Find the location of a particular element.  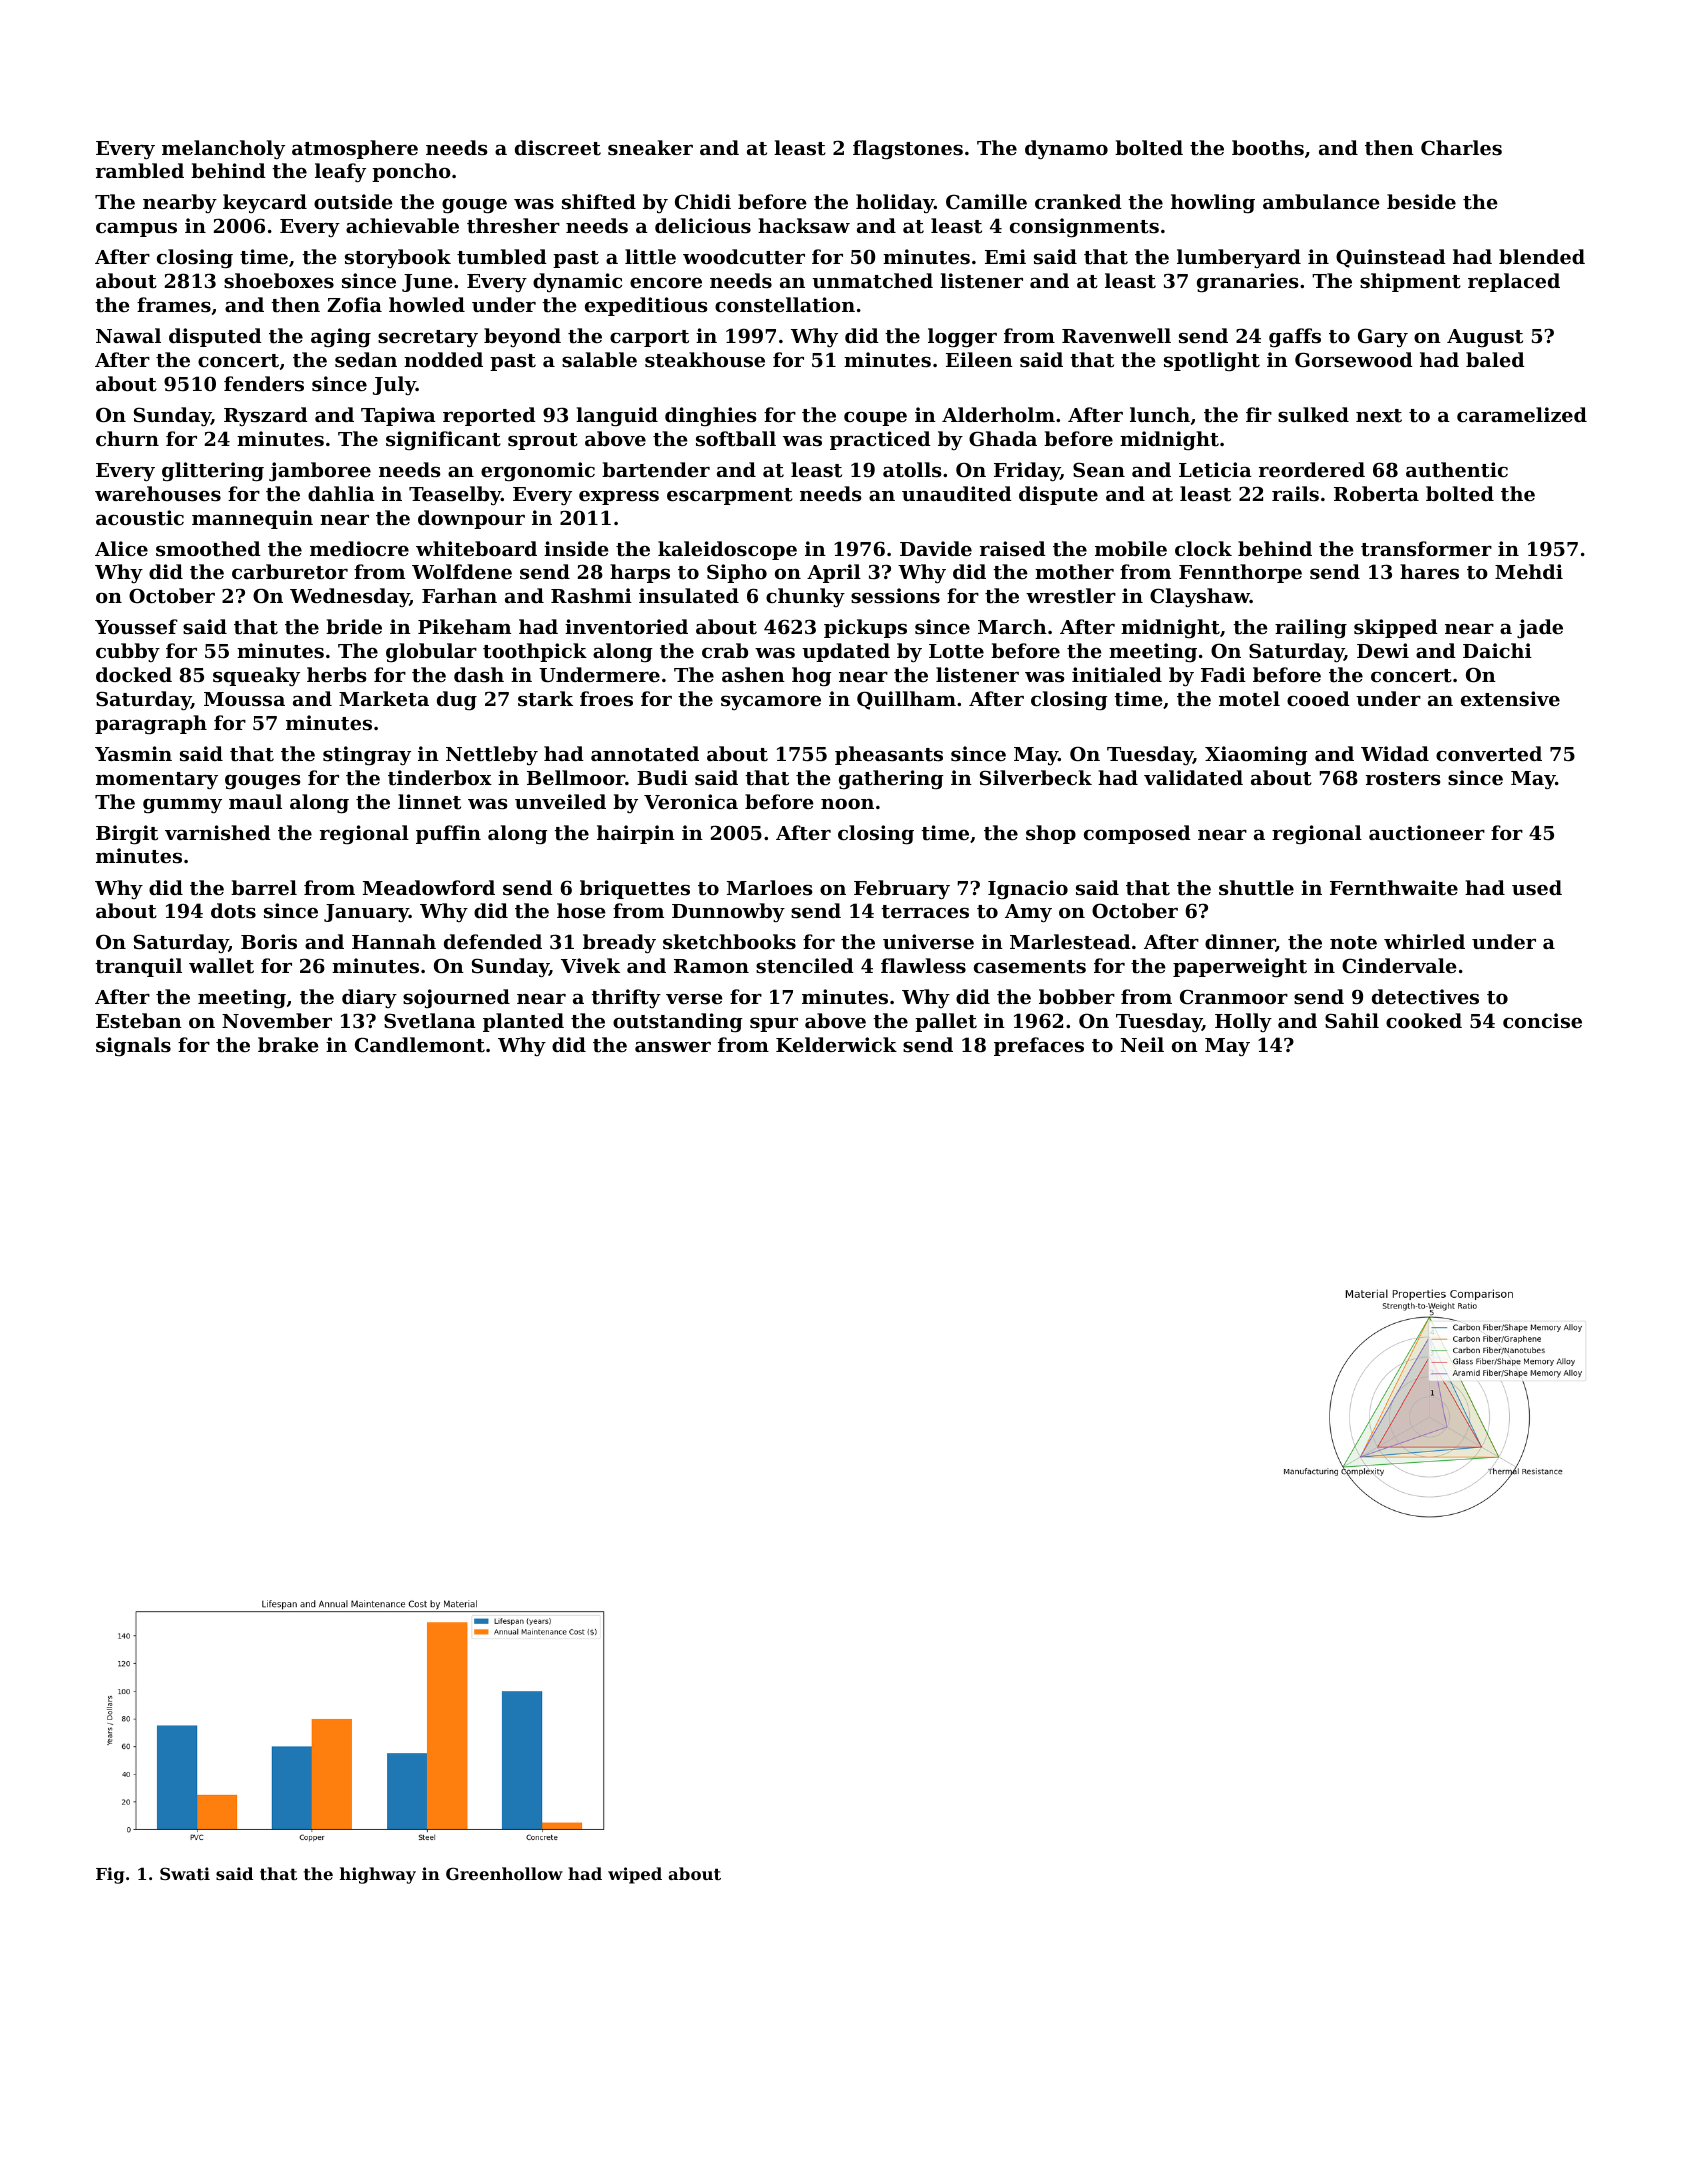

warehouses is located at coordinates (158, 494).
